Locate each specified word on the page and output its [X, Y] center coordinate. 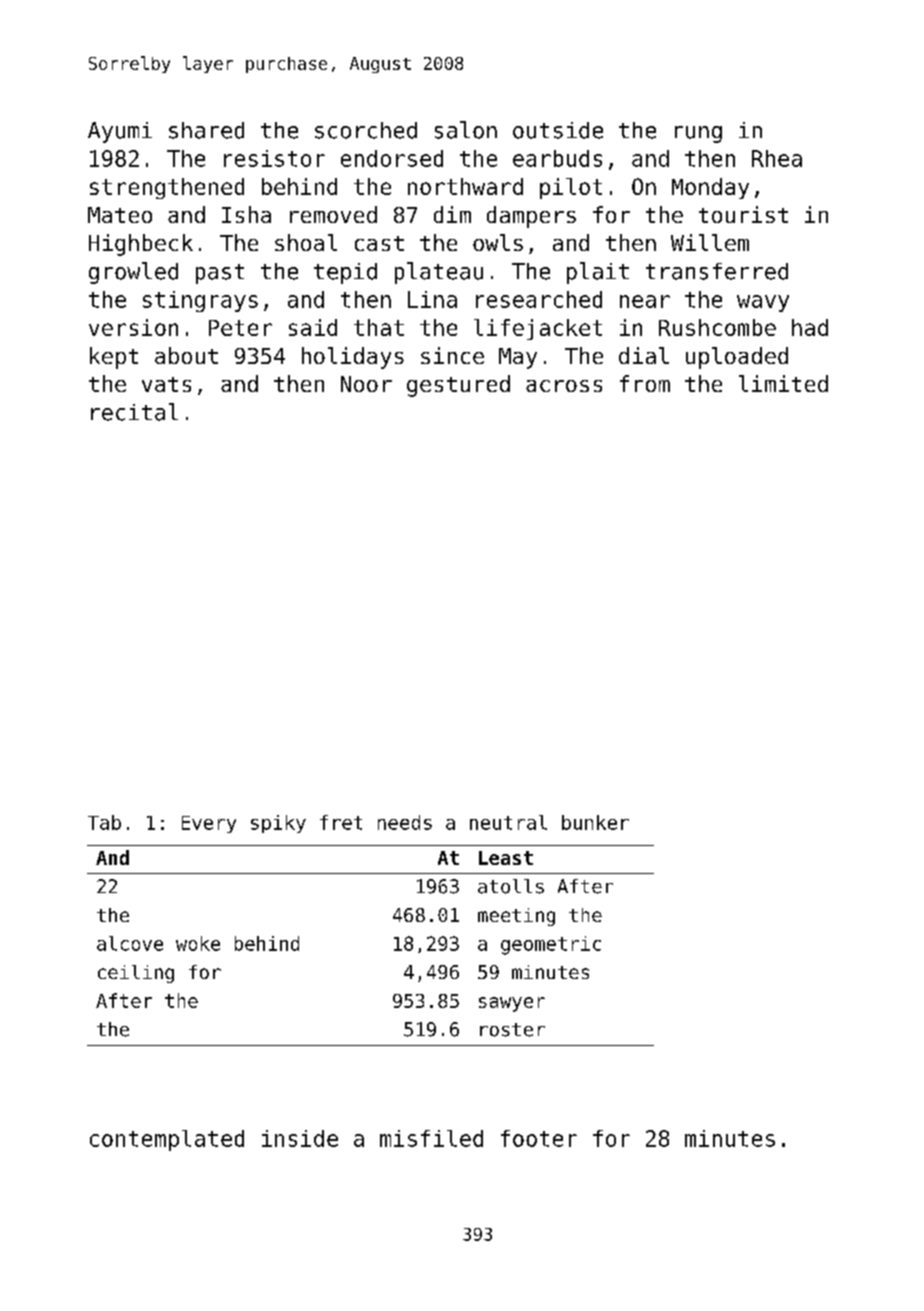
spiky [278, 824]
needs [405, 822]
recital [134, 412]
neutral [508, 822]
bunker [595, 822]
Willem [710, 242]
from [645, 383]
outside [558, 130]
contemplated [167, 1140]
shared [206, 130]
